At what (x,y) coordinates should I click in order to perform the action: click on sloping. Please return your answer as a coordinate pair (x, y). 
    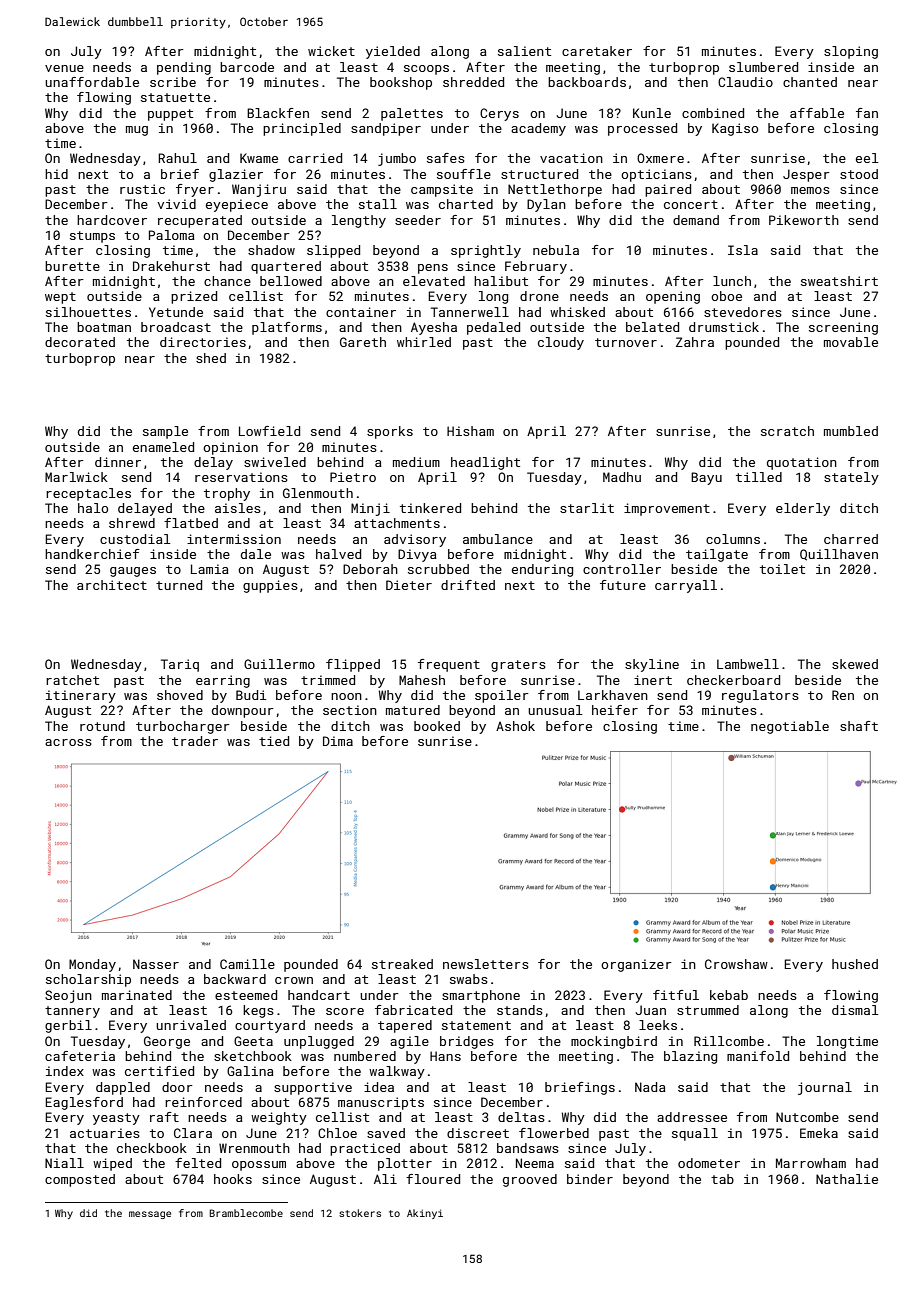
    Looking at the image, I should click on (851, 52).
